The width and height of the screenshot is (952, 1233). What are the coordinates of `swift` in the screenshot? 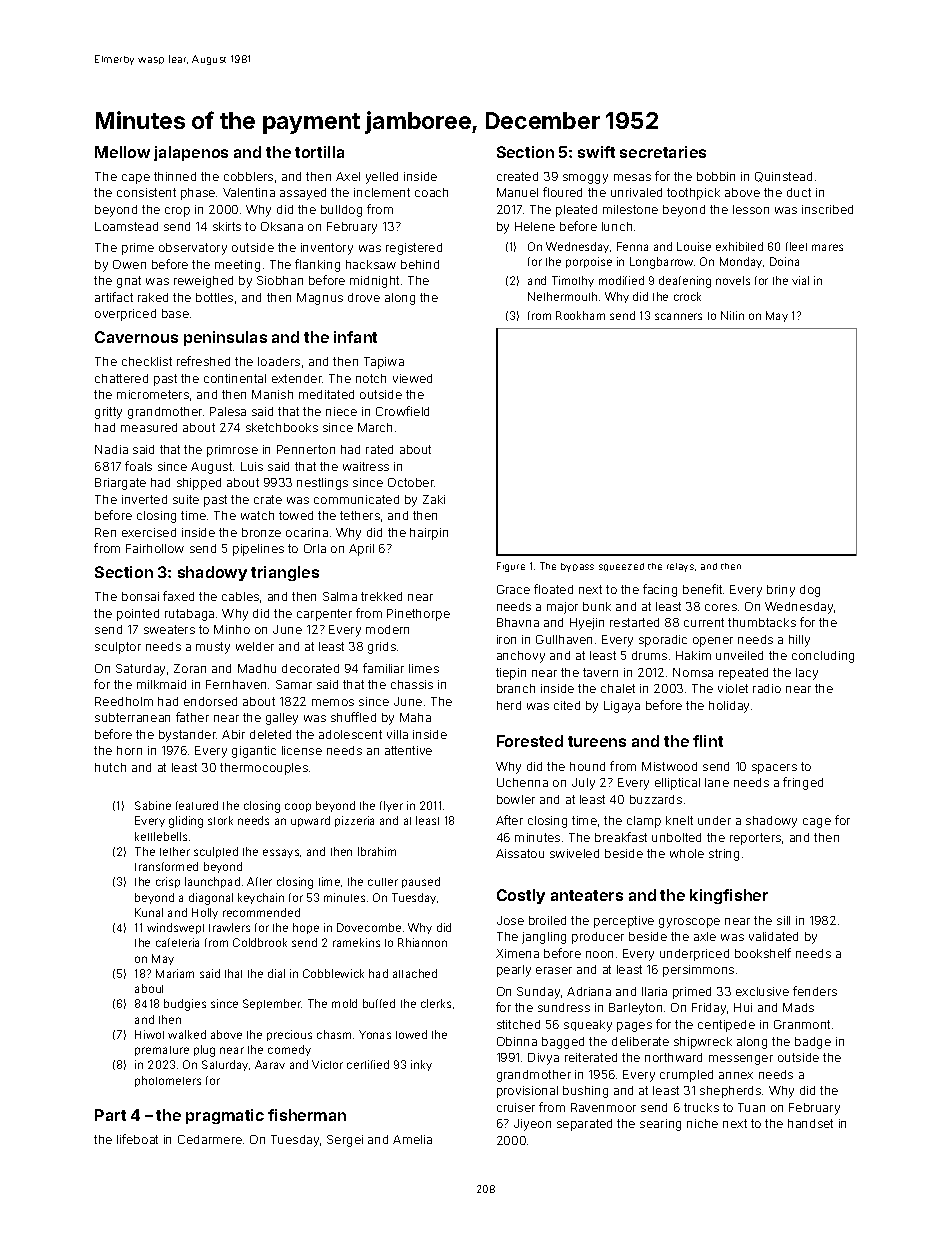 It's located at (596, 152).
